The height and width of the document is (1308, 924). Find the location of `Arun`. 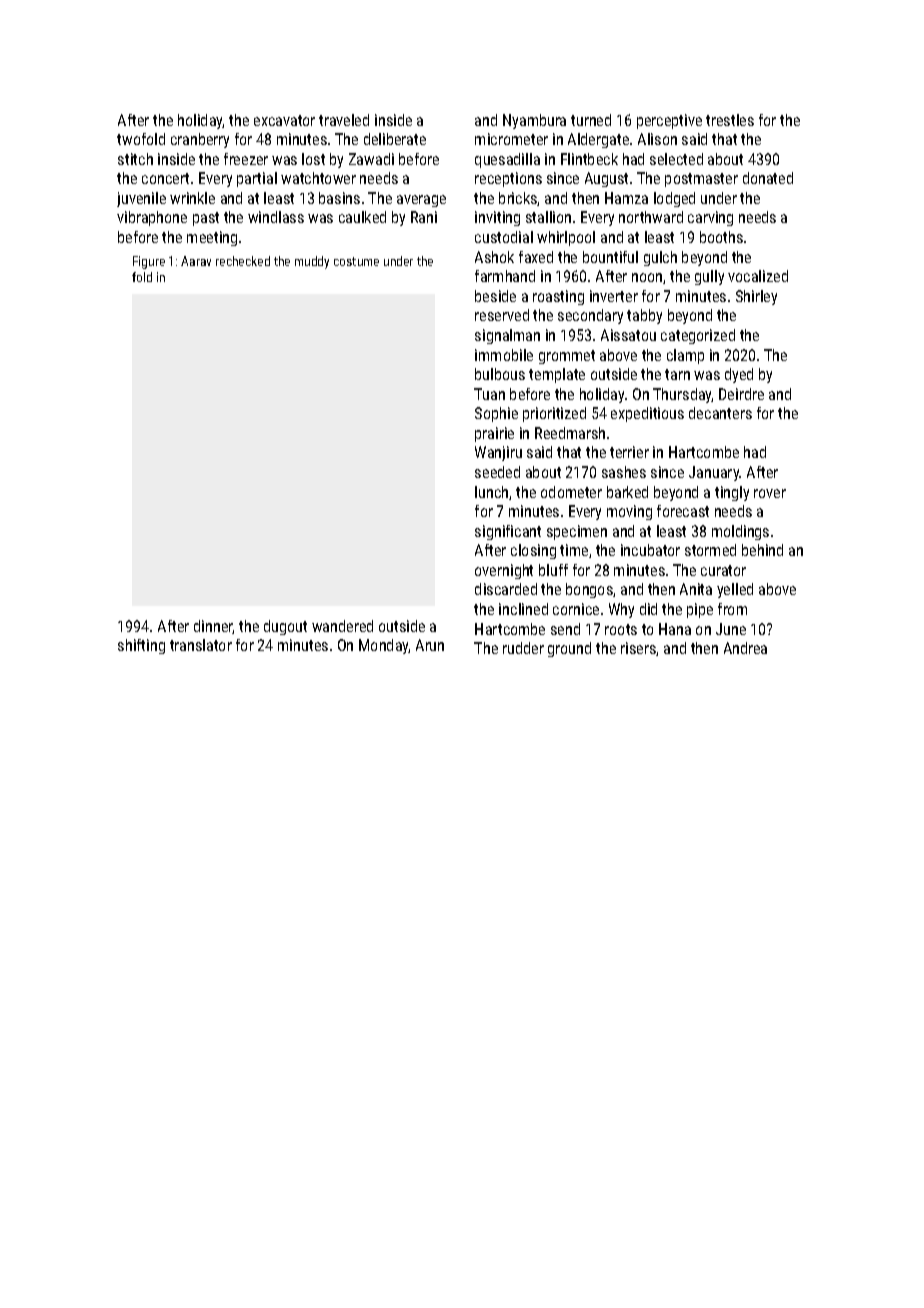

Arun is located at coordinates (430, 645).
